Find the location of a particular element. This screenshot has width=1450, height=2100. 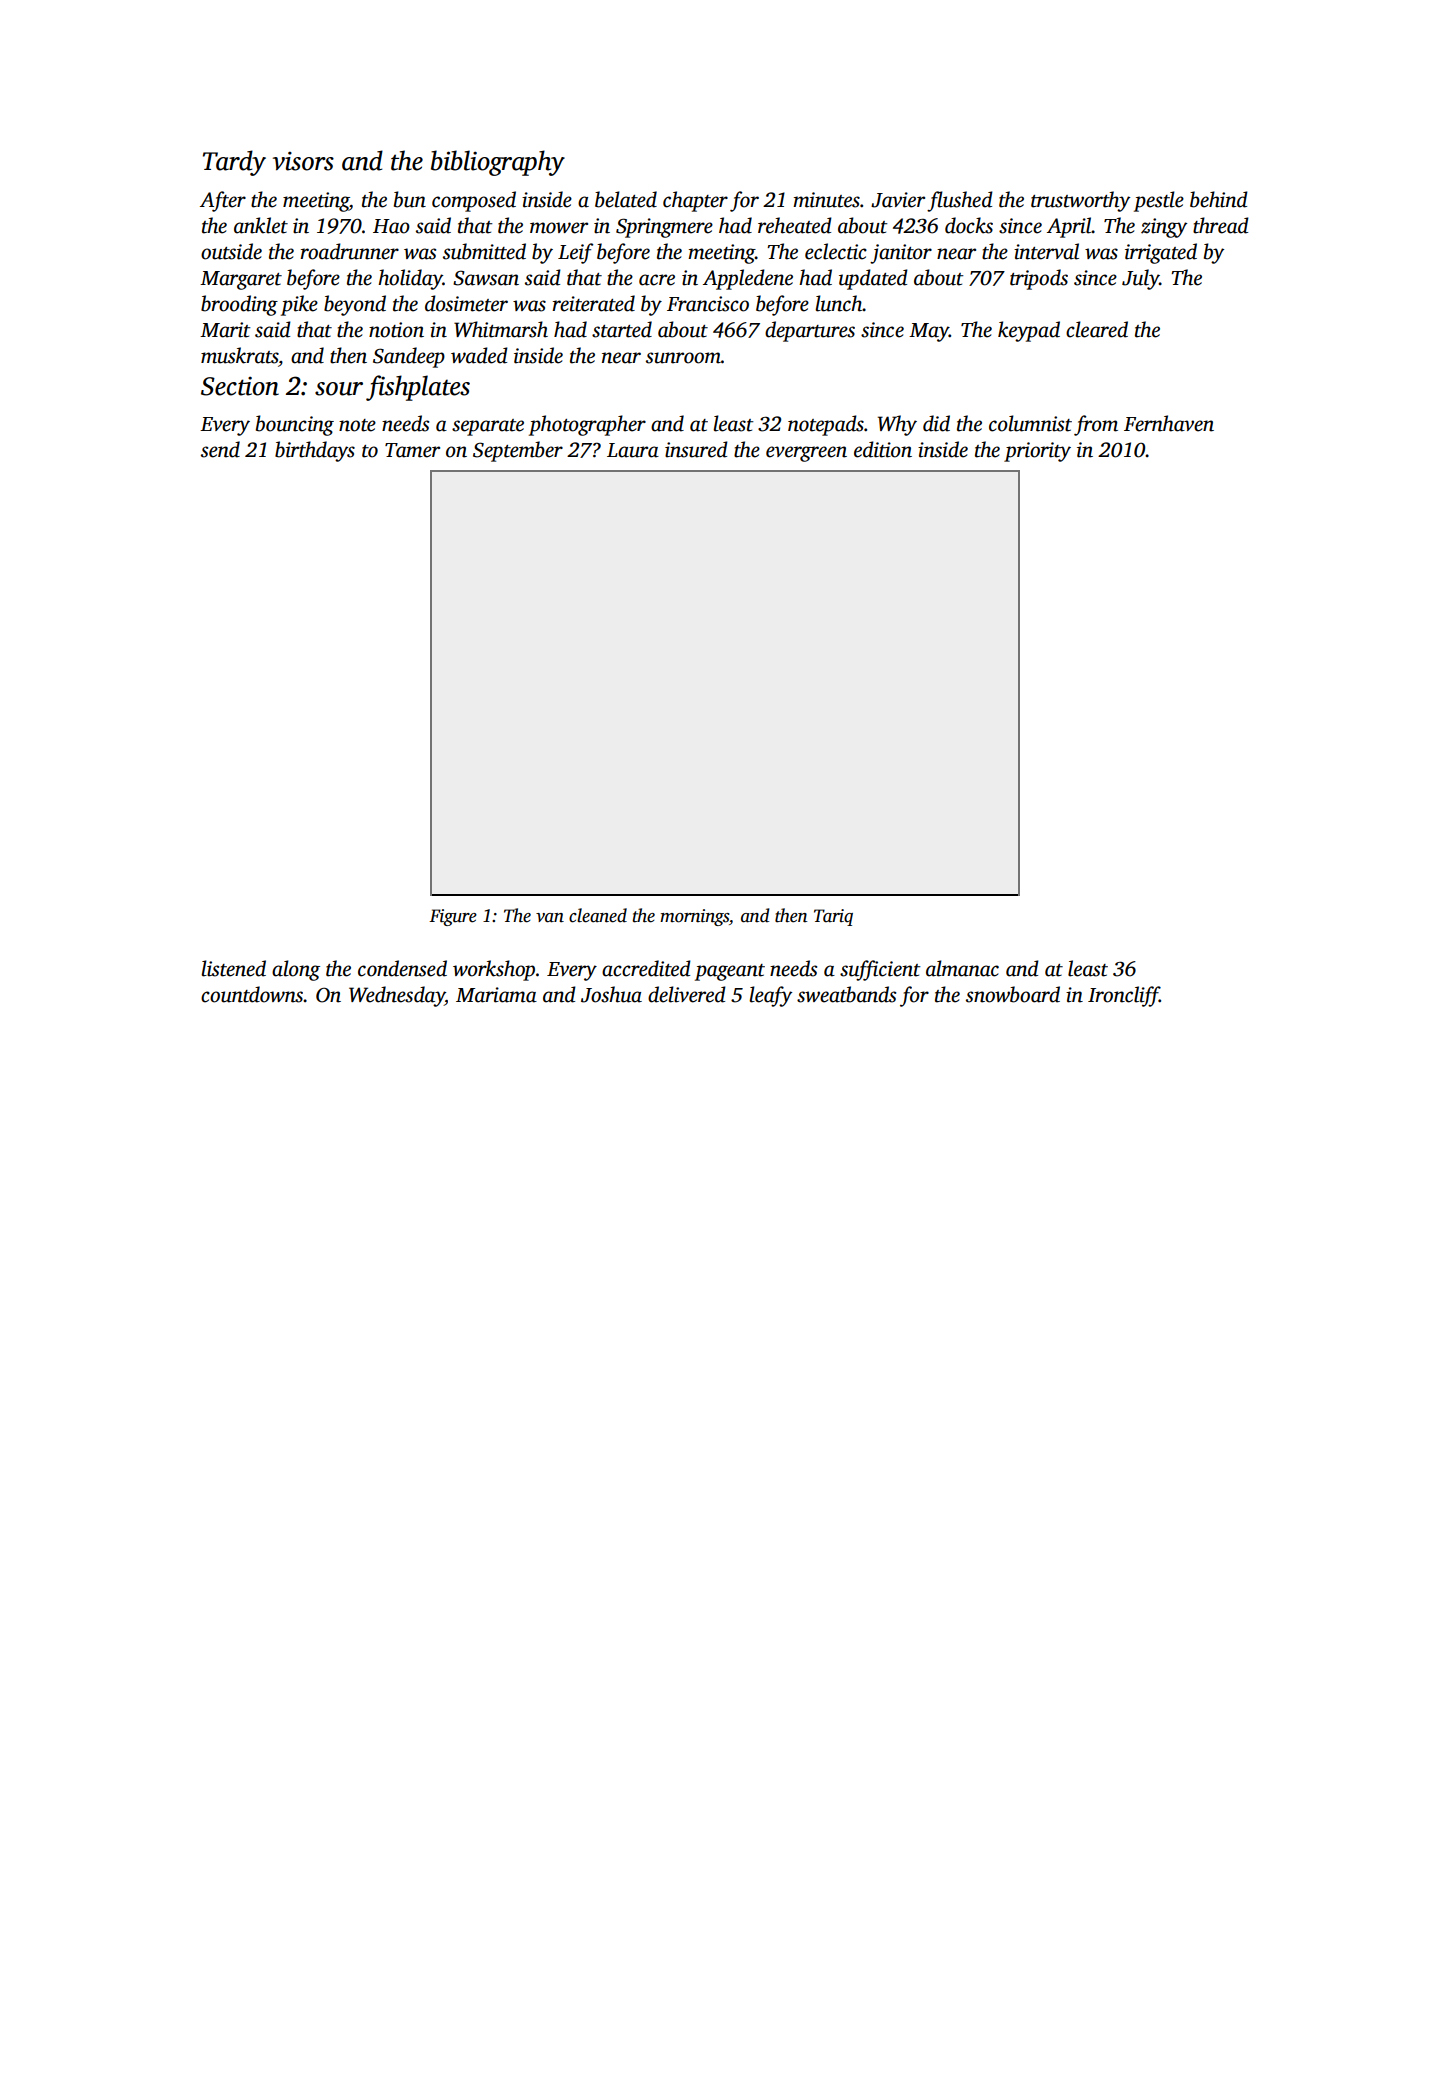

sour is located at coordinates (339, 389).
